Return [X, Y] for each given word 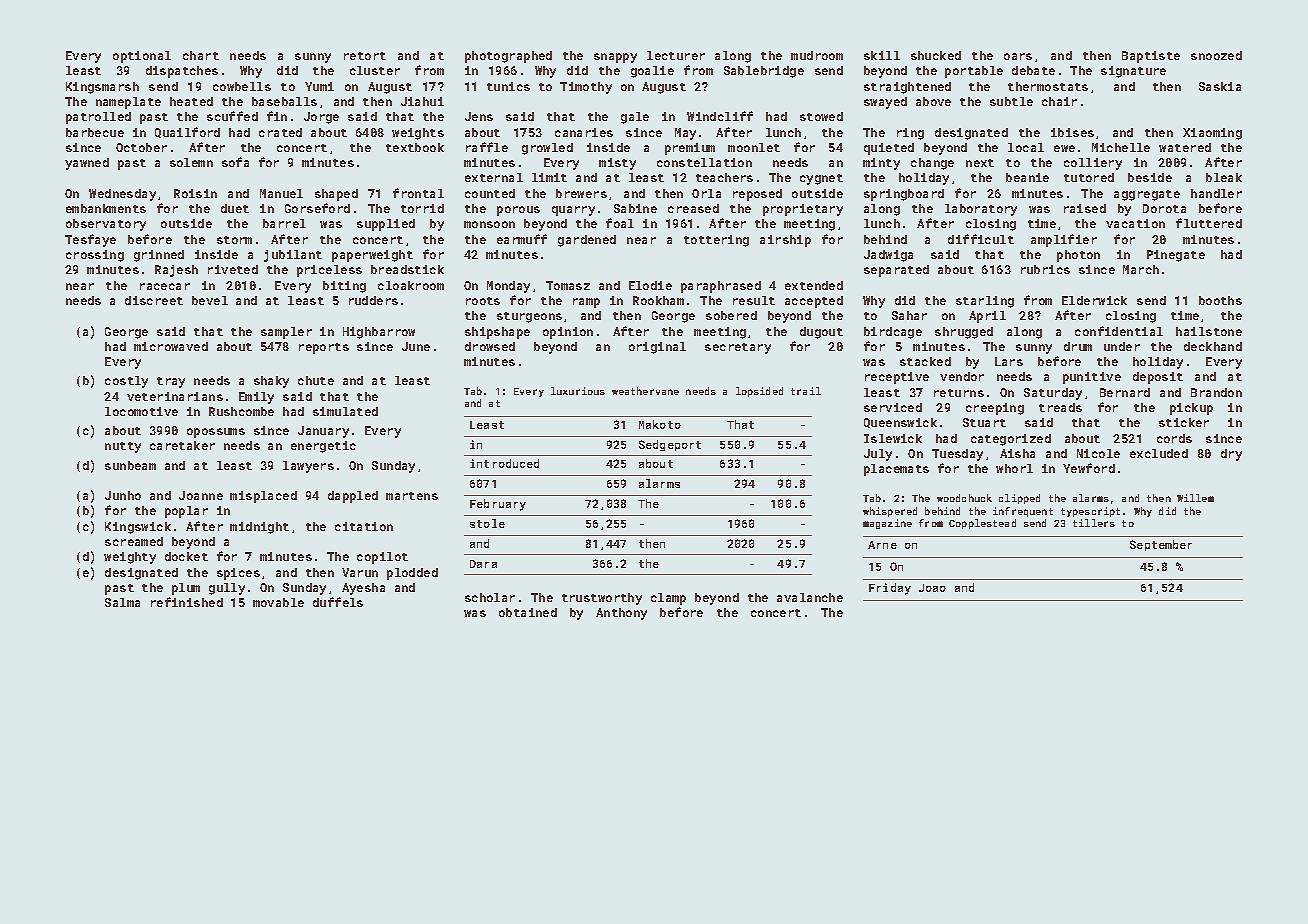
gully [227, 589]
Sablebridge [764, 72]
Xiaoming [1212, 134]
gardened [587, 241]
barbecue [95, 132]
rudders [373, 300]
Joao [932, 588]
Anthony [621, 614]
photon [1078, 256]
